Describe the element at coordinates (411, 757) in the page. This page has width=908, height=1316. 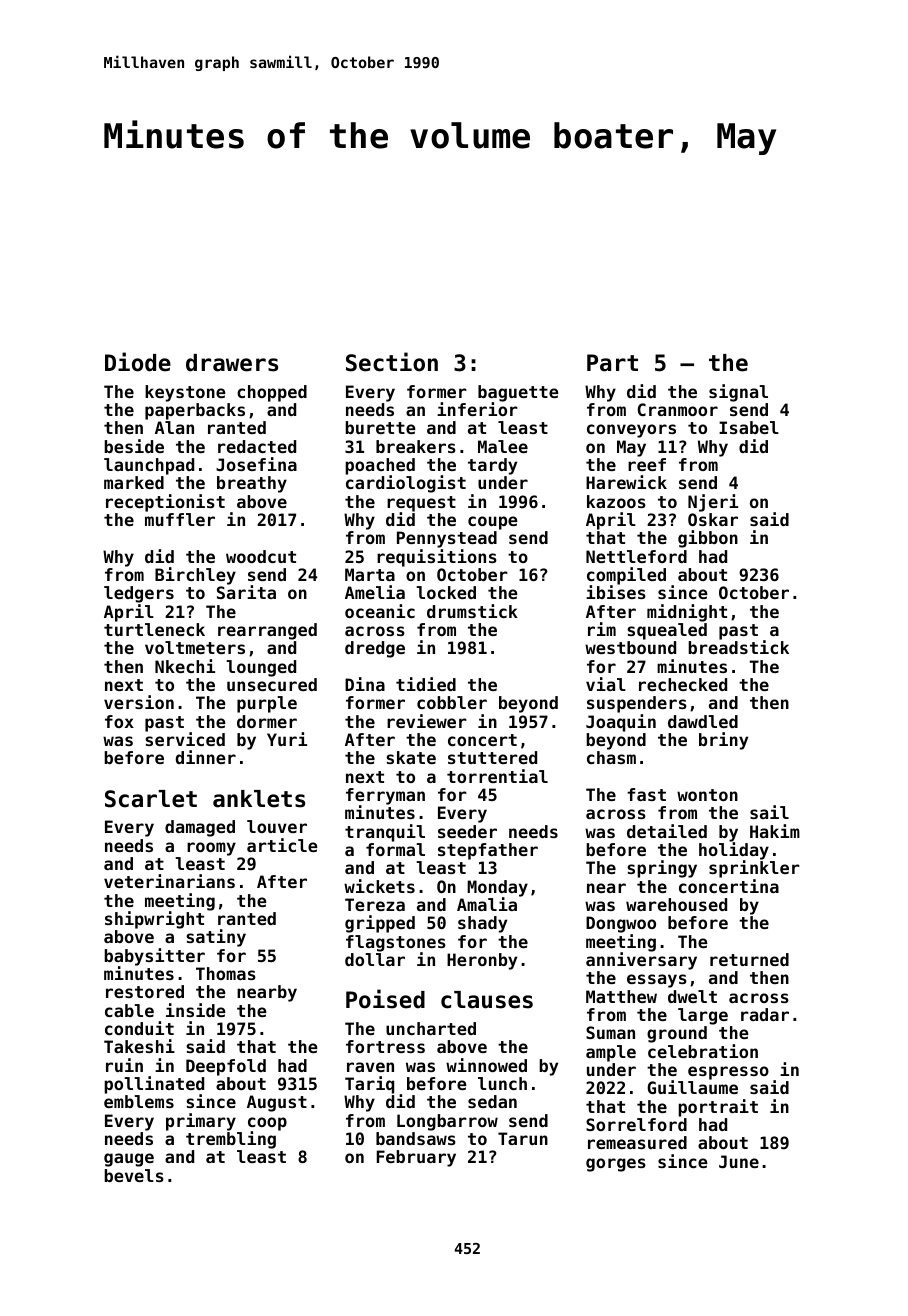
I see `skate` at that location.
